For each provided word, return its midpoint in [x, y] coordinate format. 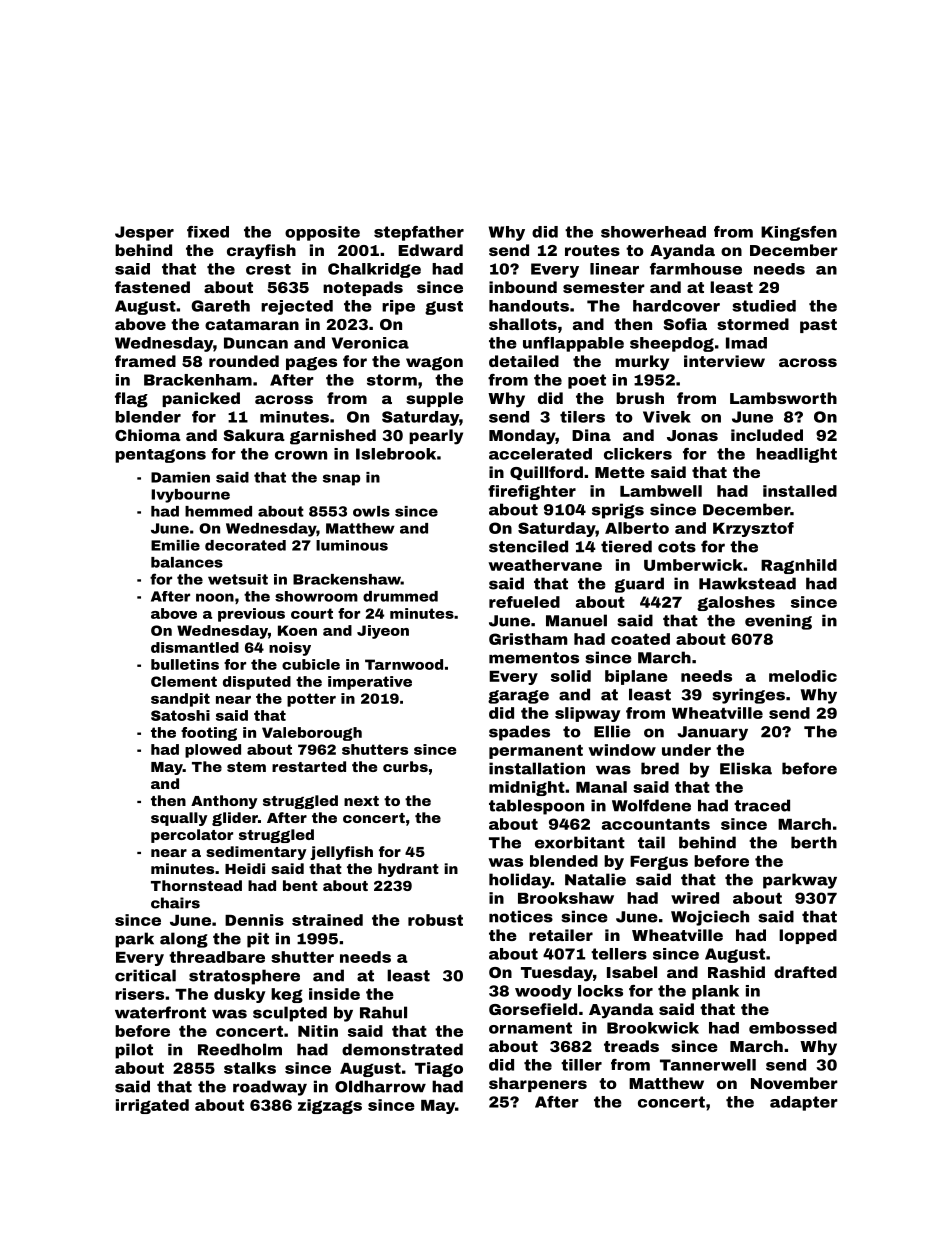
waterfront [160, 1012]
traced [762, 805]
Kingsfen [799, 233]
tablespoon [536, 807]
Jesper [144, 233]
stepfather [419, 233]
